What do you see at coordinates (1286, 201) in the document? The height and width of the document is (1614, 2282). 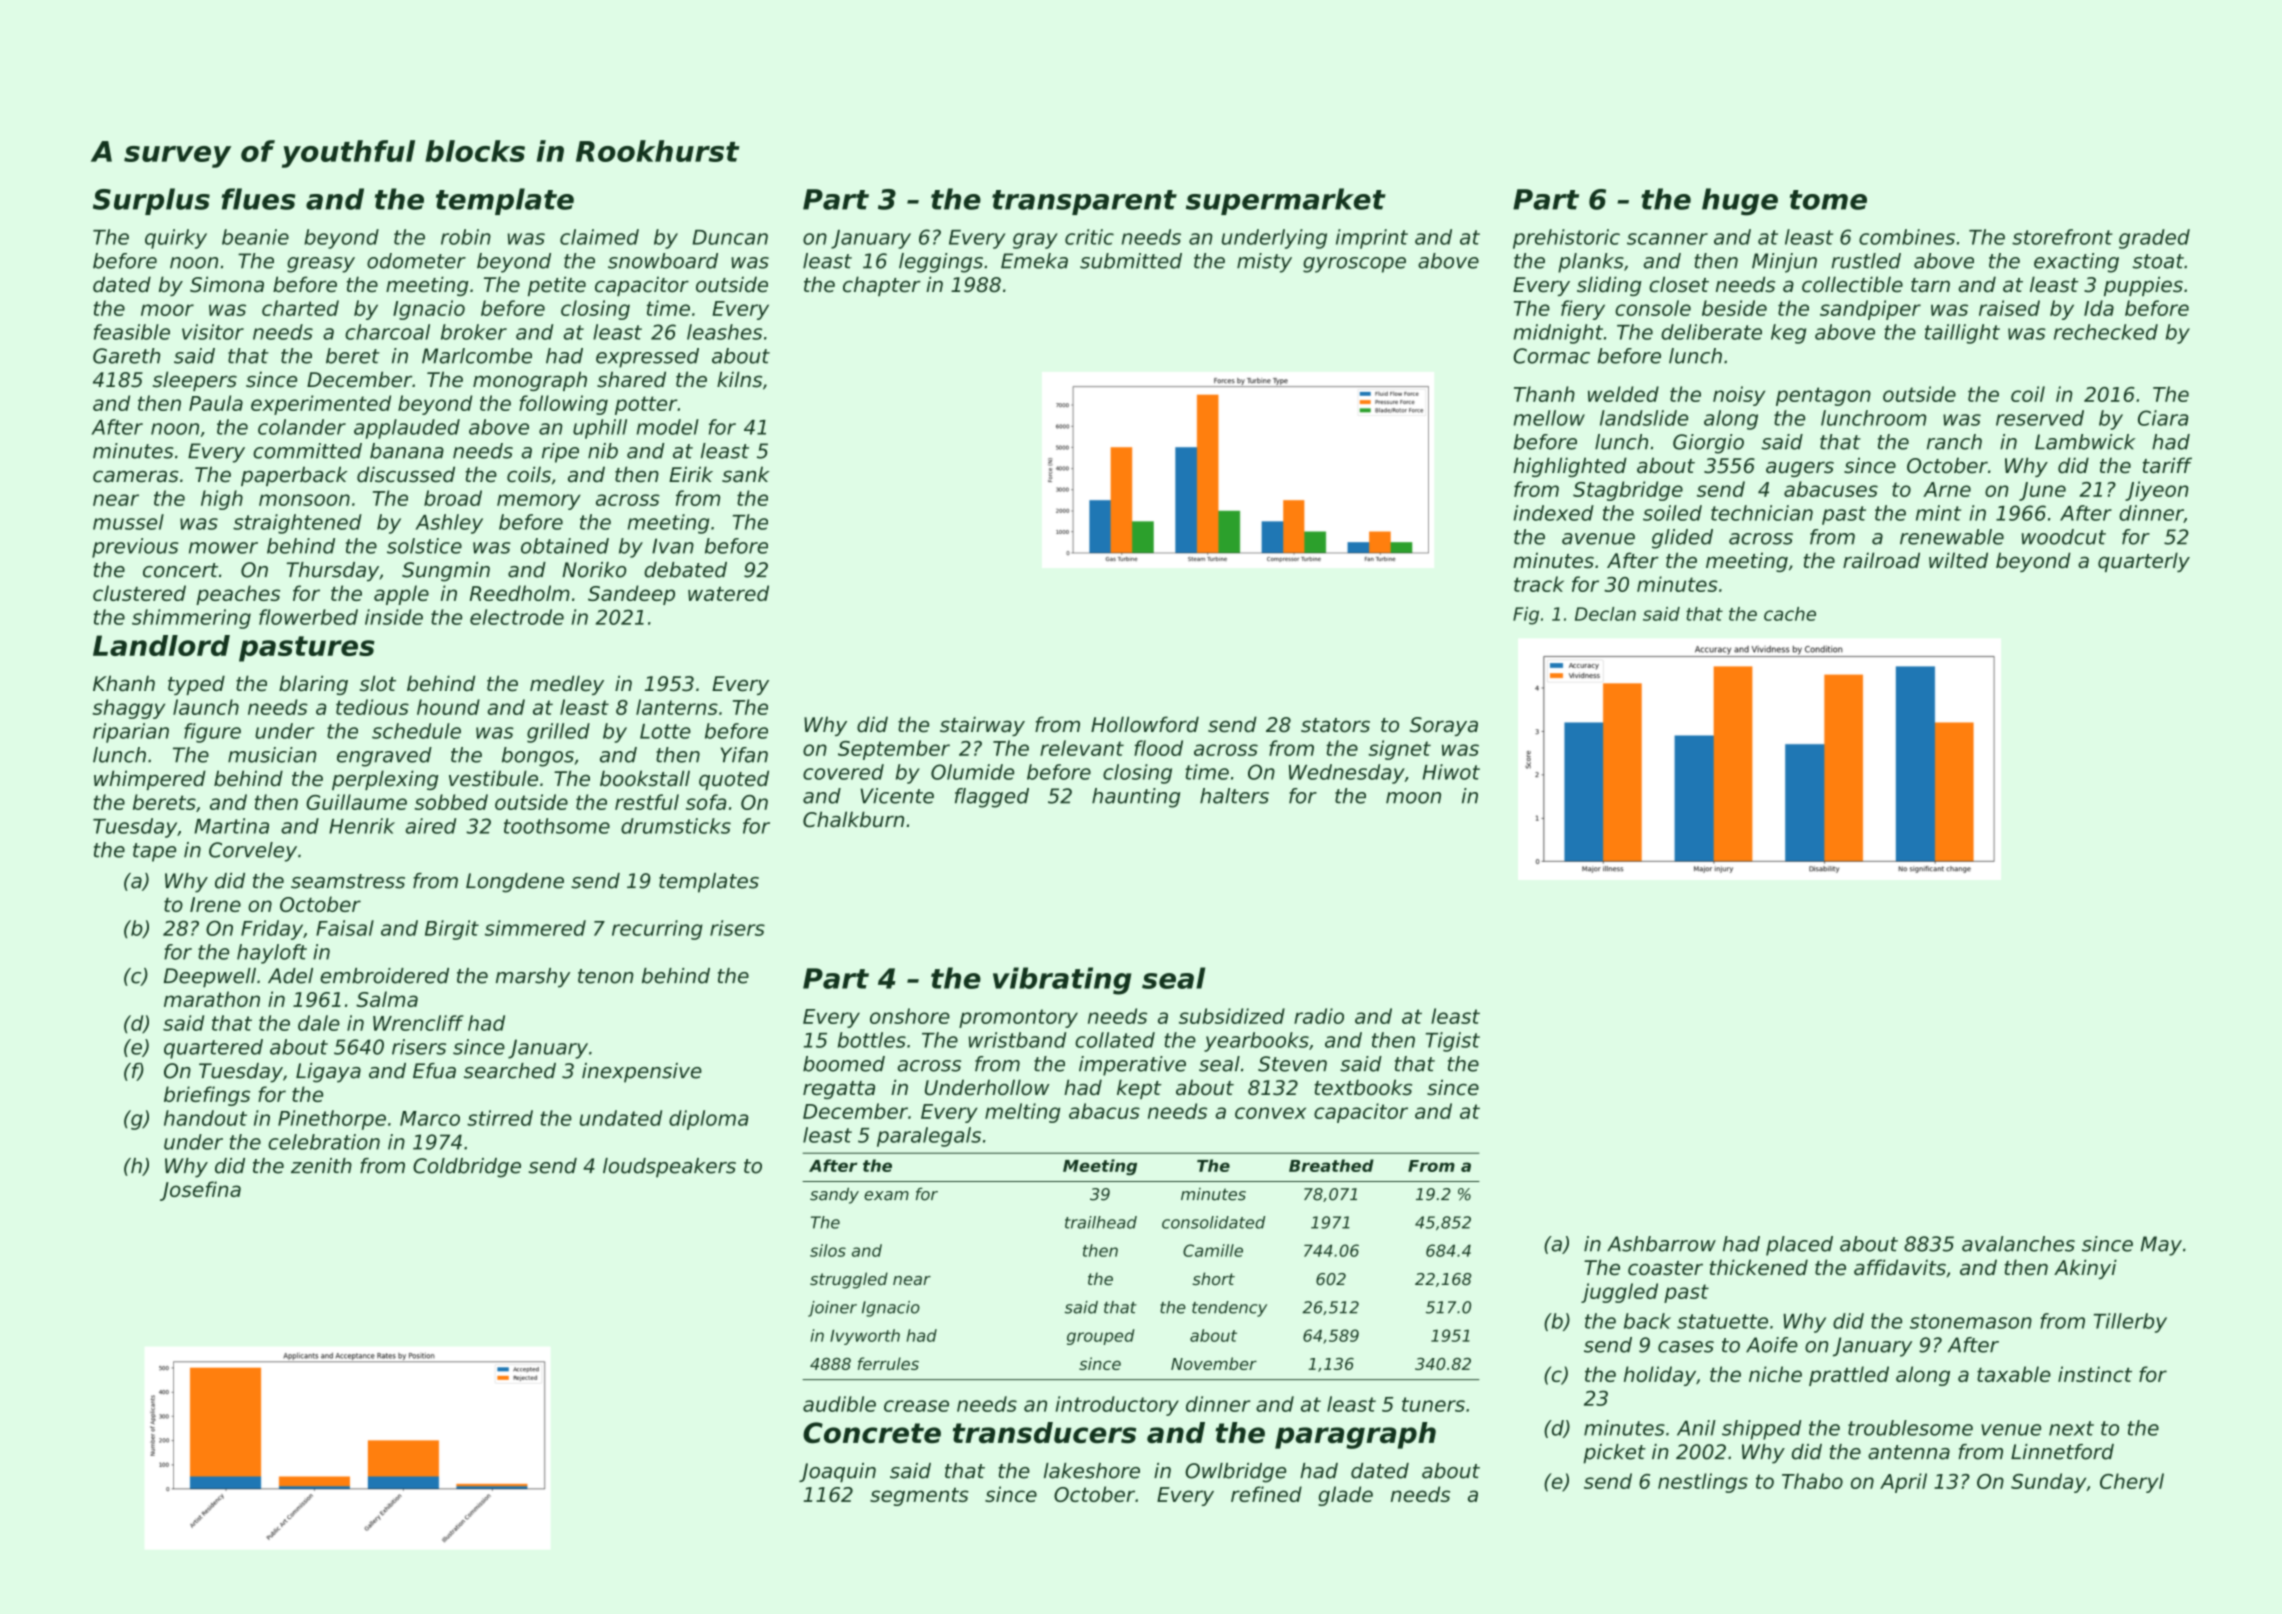 I see `supermarket` at bounding box center [1286, 201].
